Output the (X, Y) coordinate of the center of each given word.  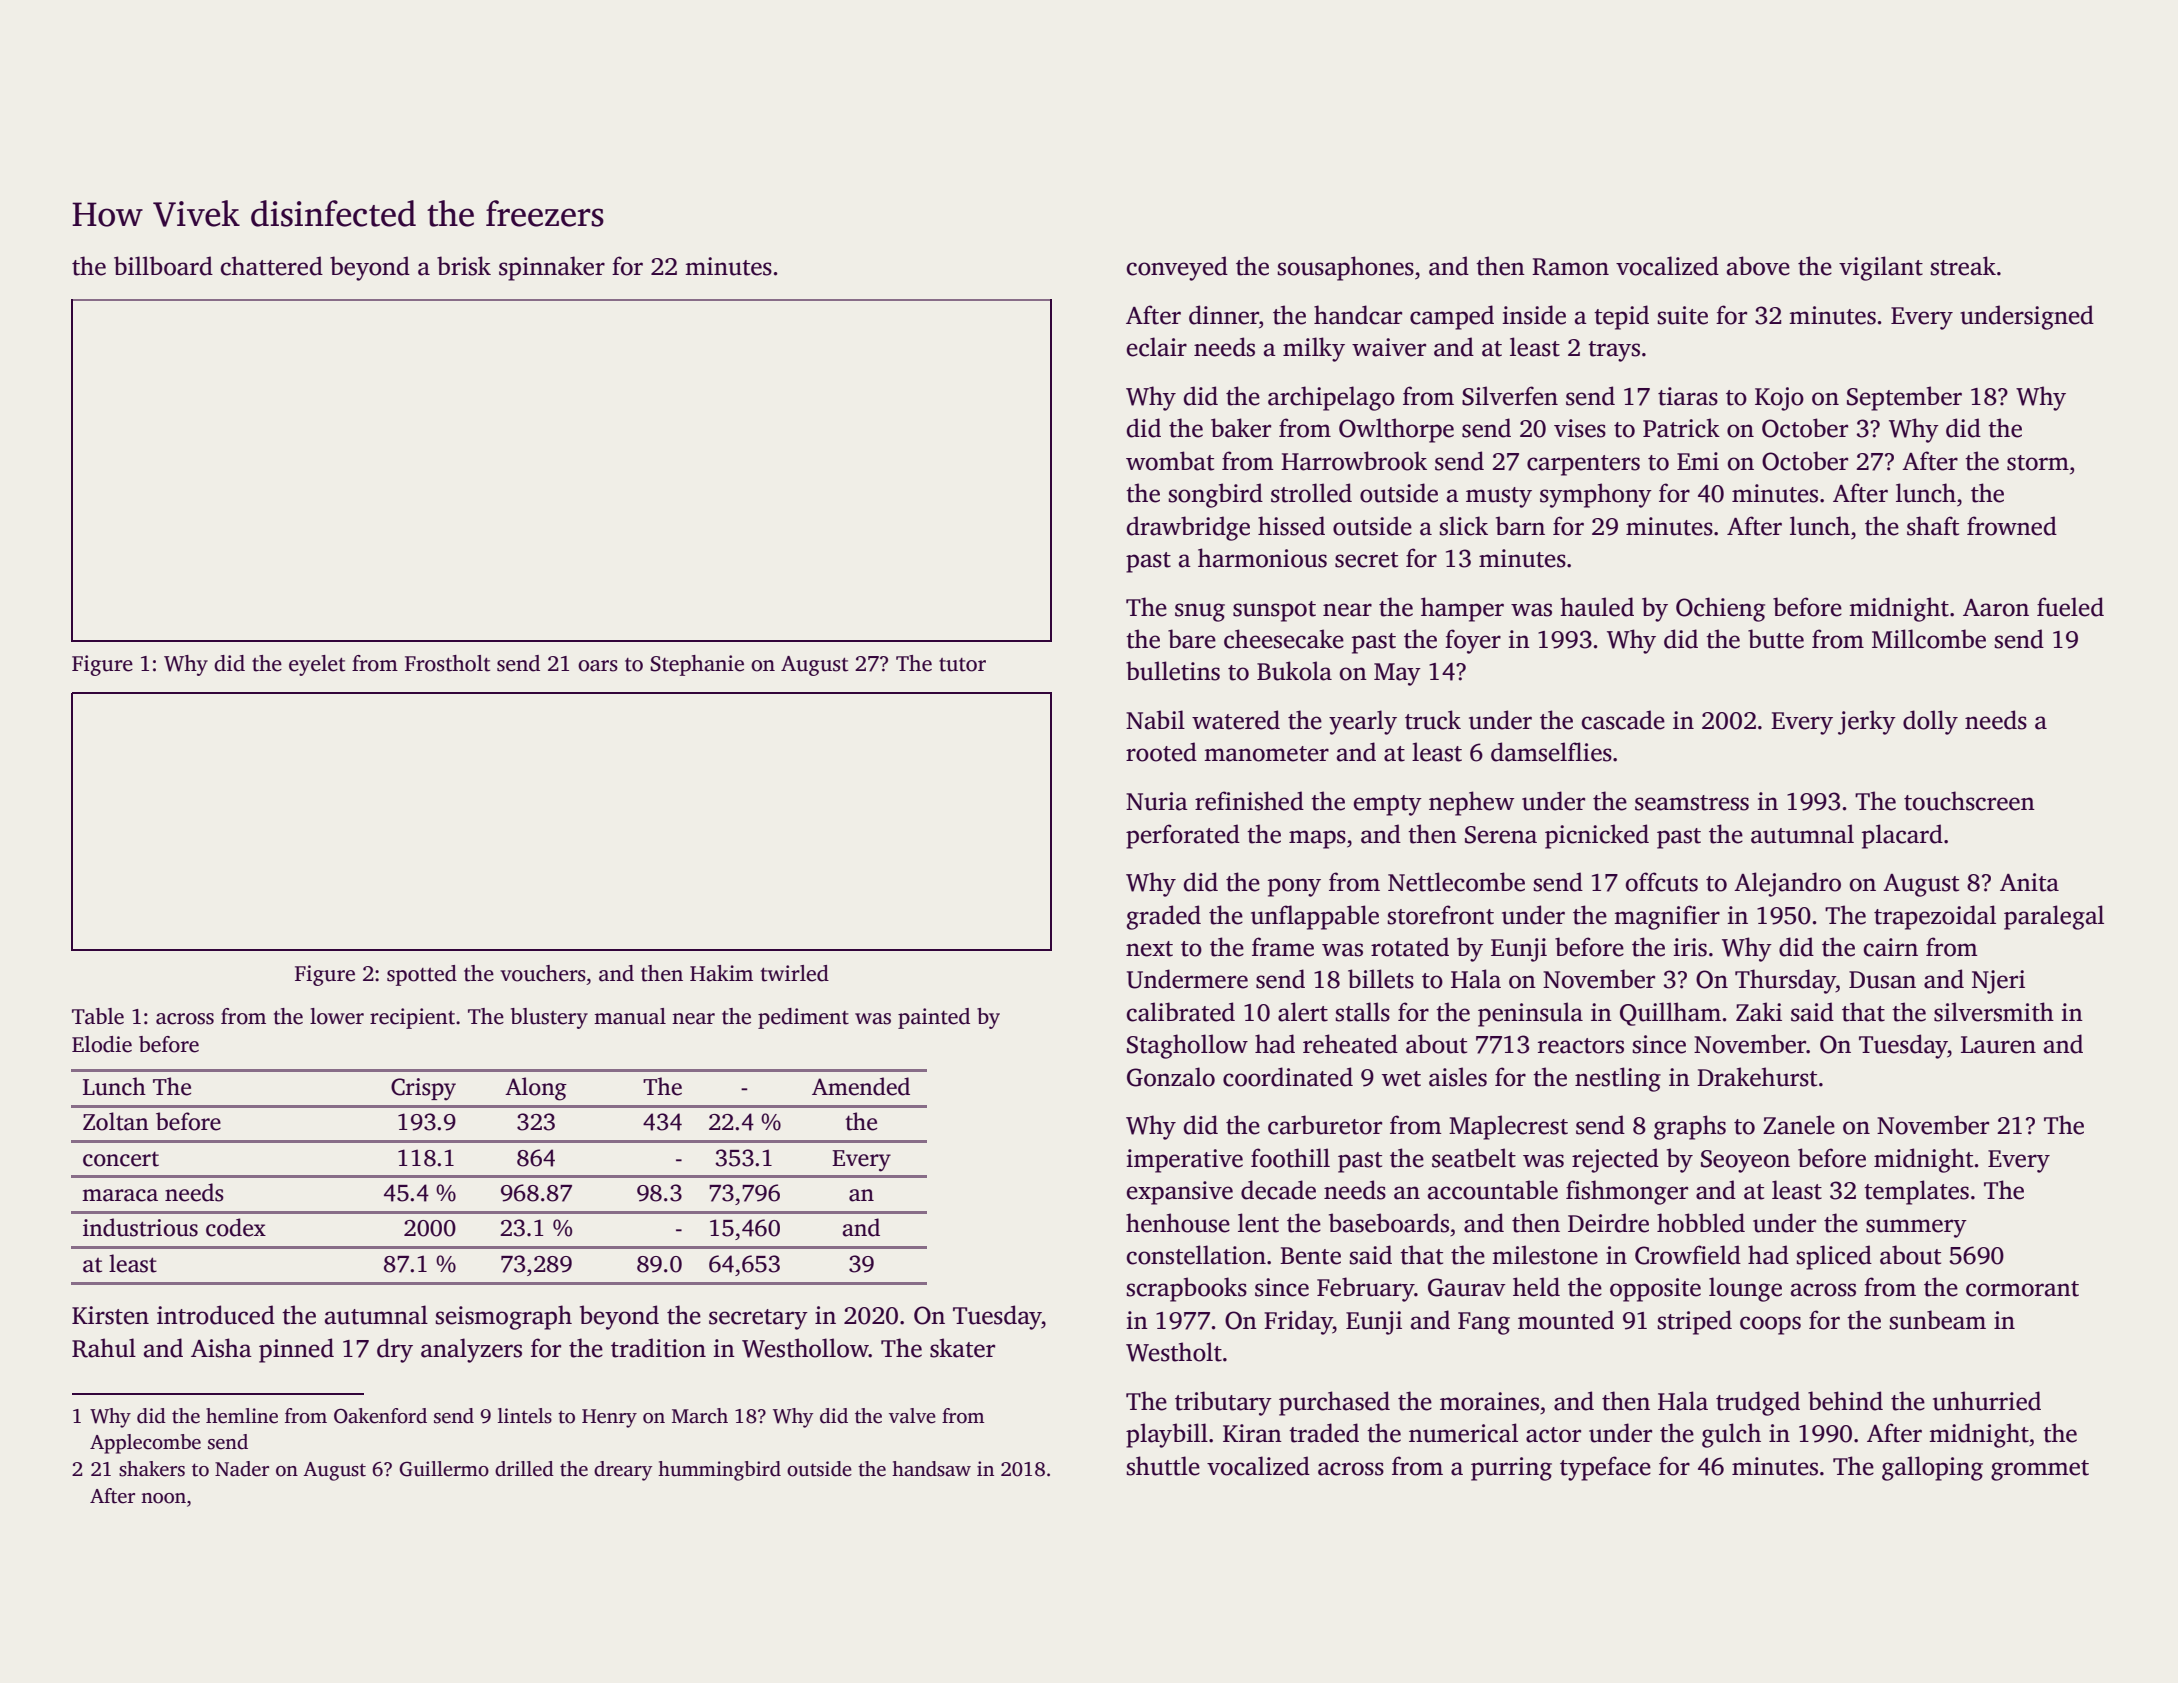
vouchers (543, 973)
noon (163, 1498)
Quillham (1670, 1014)
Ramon (1570, 267)
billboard (163, 266)
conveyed (1177, 268)
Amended (861, 1086)
